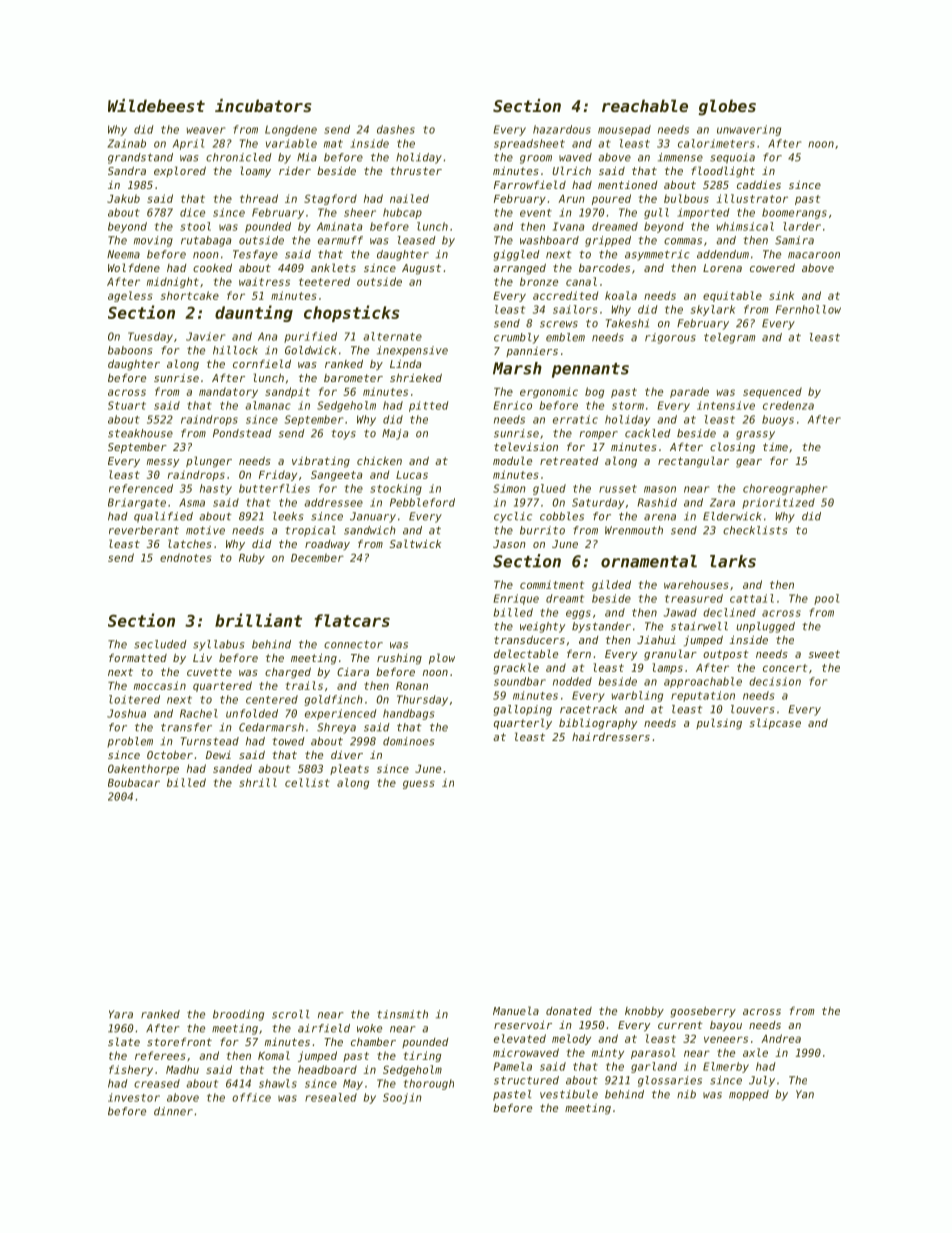 The image size is (952, 1233). I want to click on knobby, so click(644, 1012).
